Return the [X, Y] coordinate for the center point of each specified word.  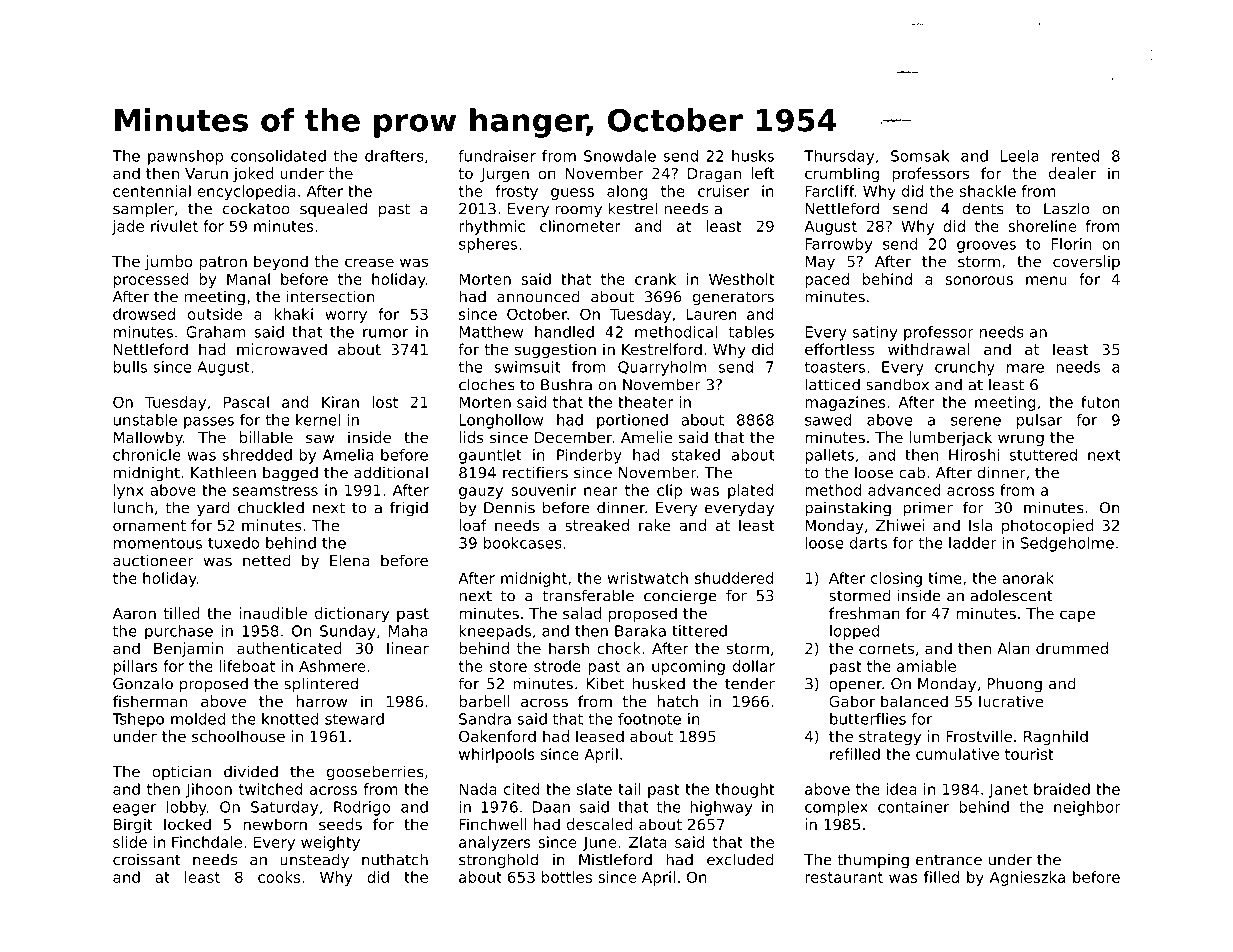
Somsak [920, 156]
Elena [350, 560]
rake [655, 525]
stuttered [1043, 455]
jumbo [168, 262]
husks [753, 156]
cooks [279, 877]
